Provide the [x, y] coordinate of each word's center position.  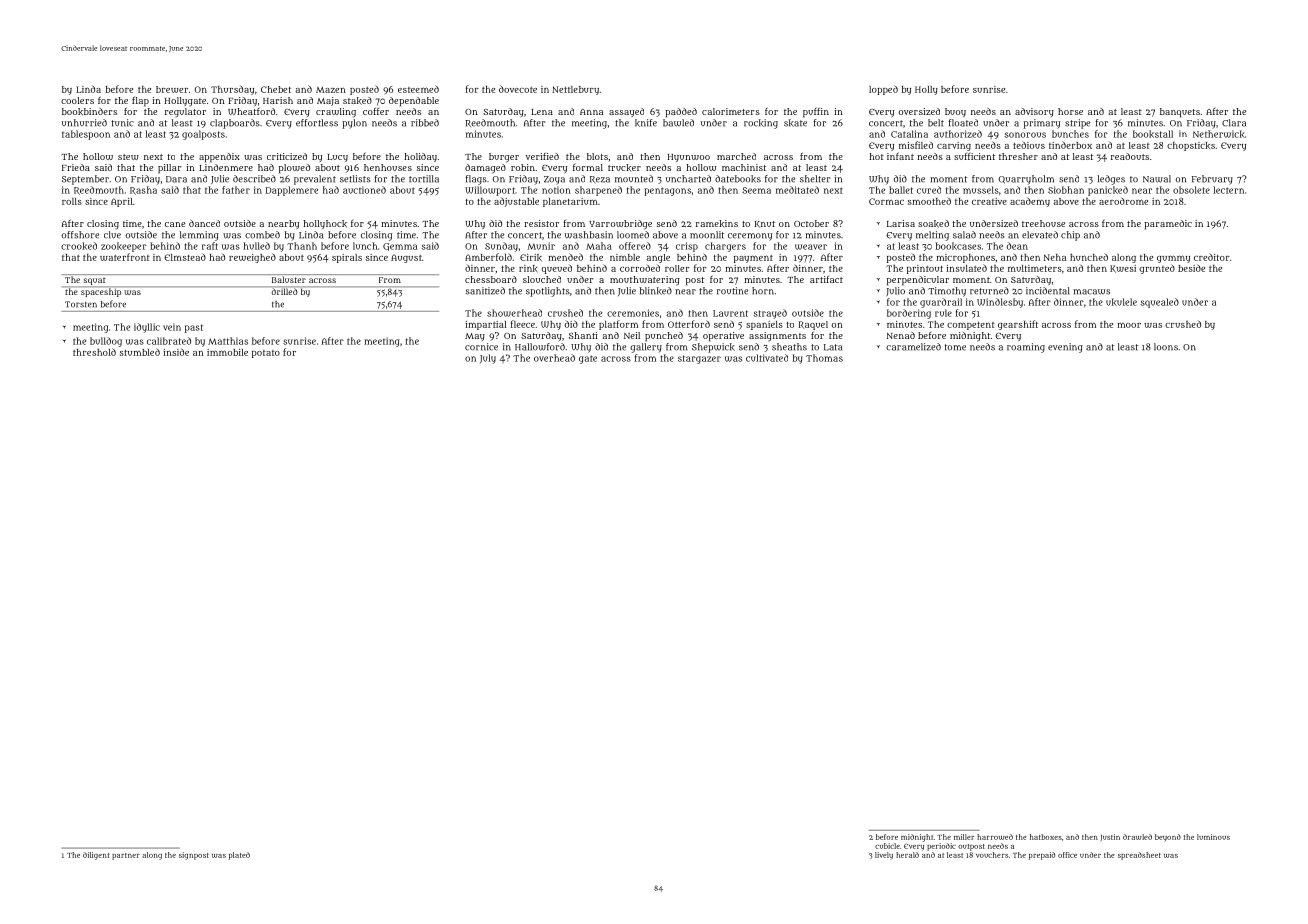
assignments [777, 337]
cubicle [887, 846]
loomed [633, 235]
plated [239, 856]
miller [964, 837]
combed [262, 235]
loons [1166, 347]
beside [1191, 268]
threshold [94, 352]
